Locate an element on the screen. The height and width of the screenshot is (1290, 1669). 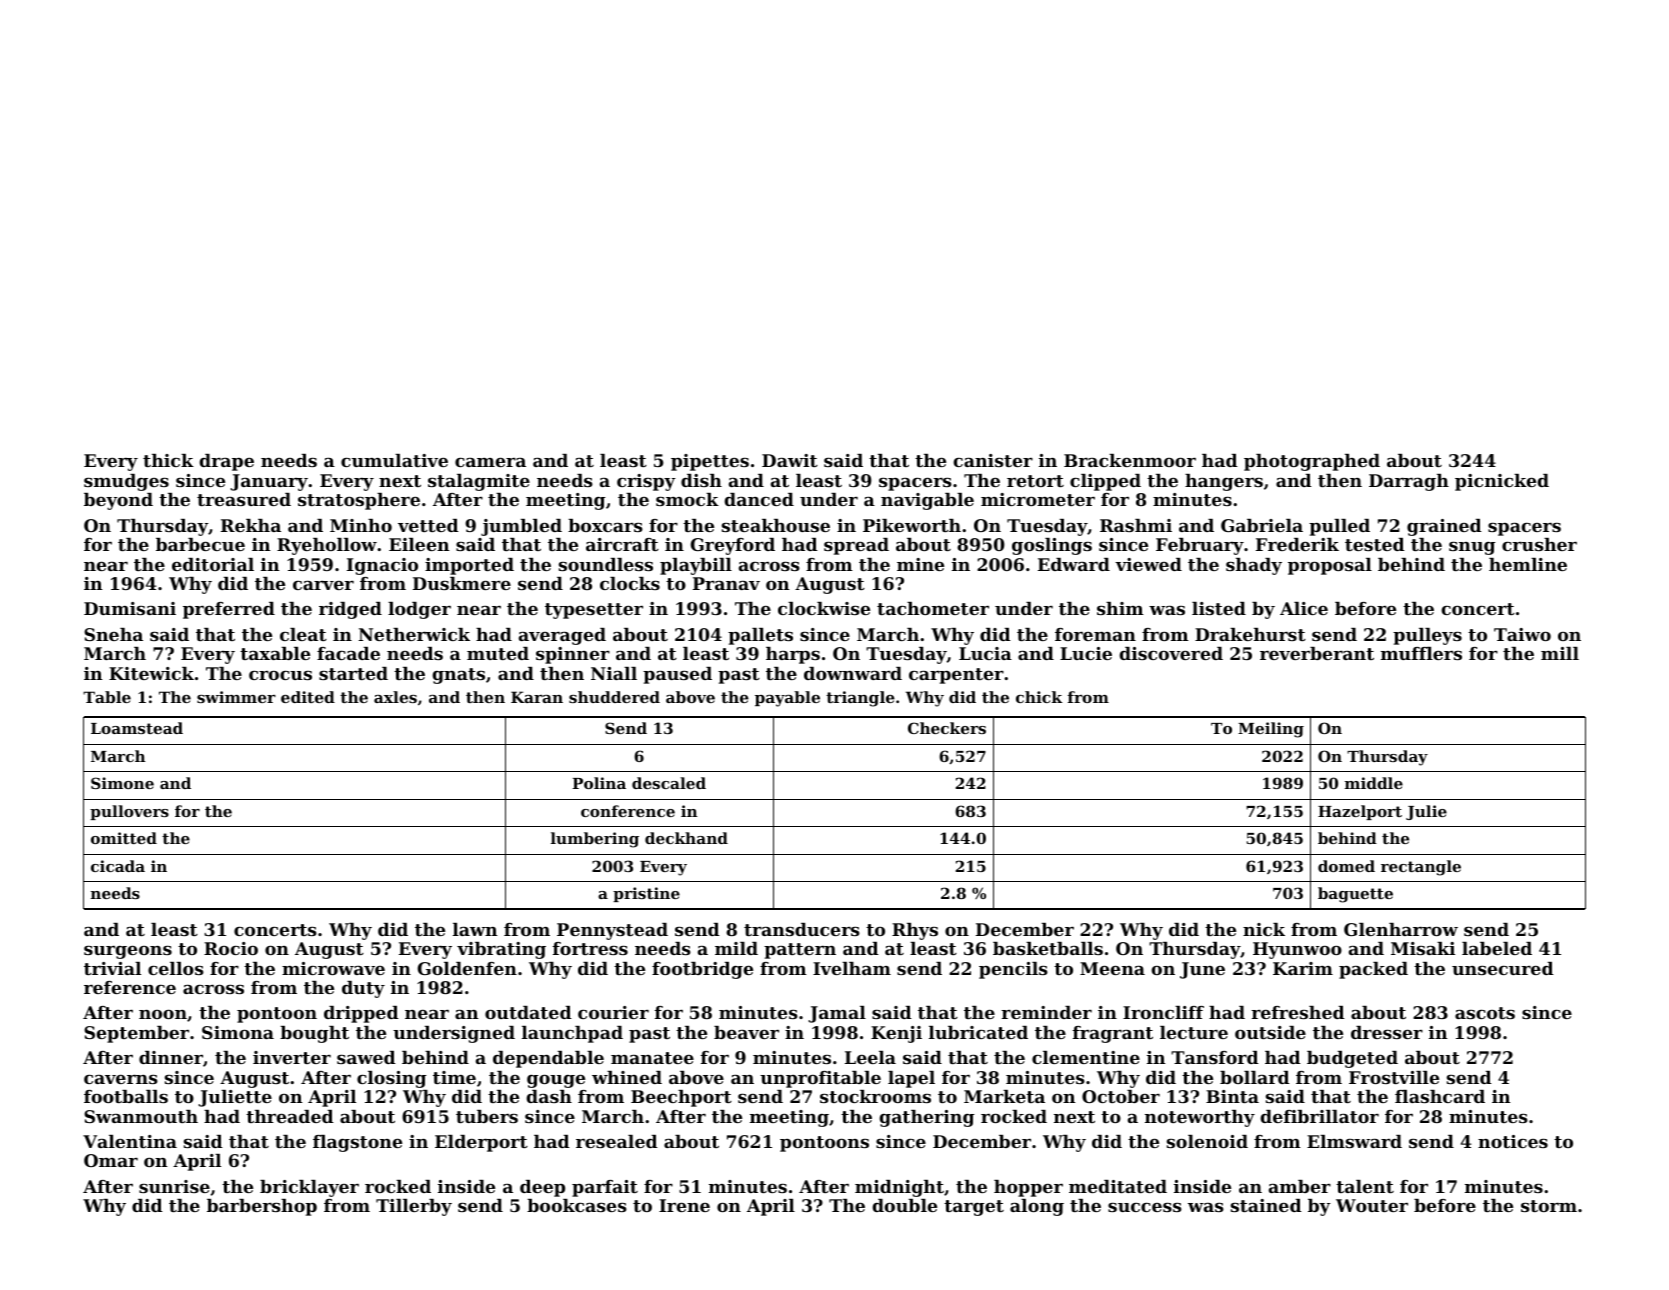
Omar is located at coordinates (111, 1160).
